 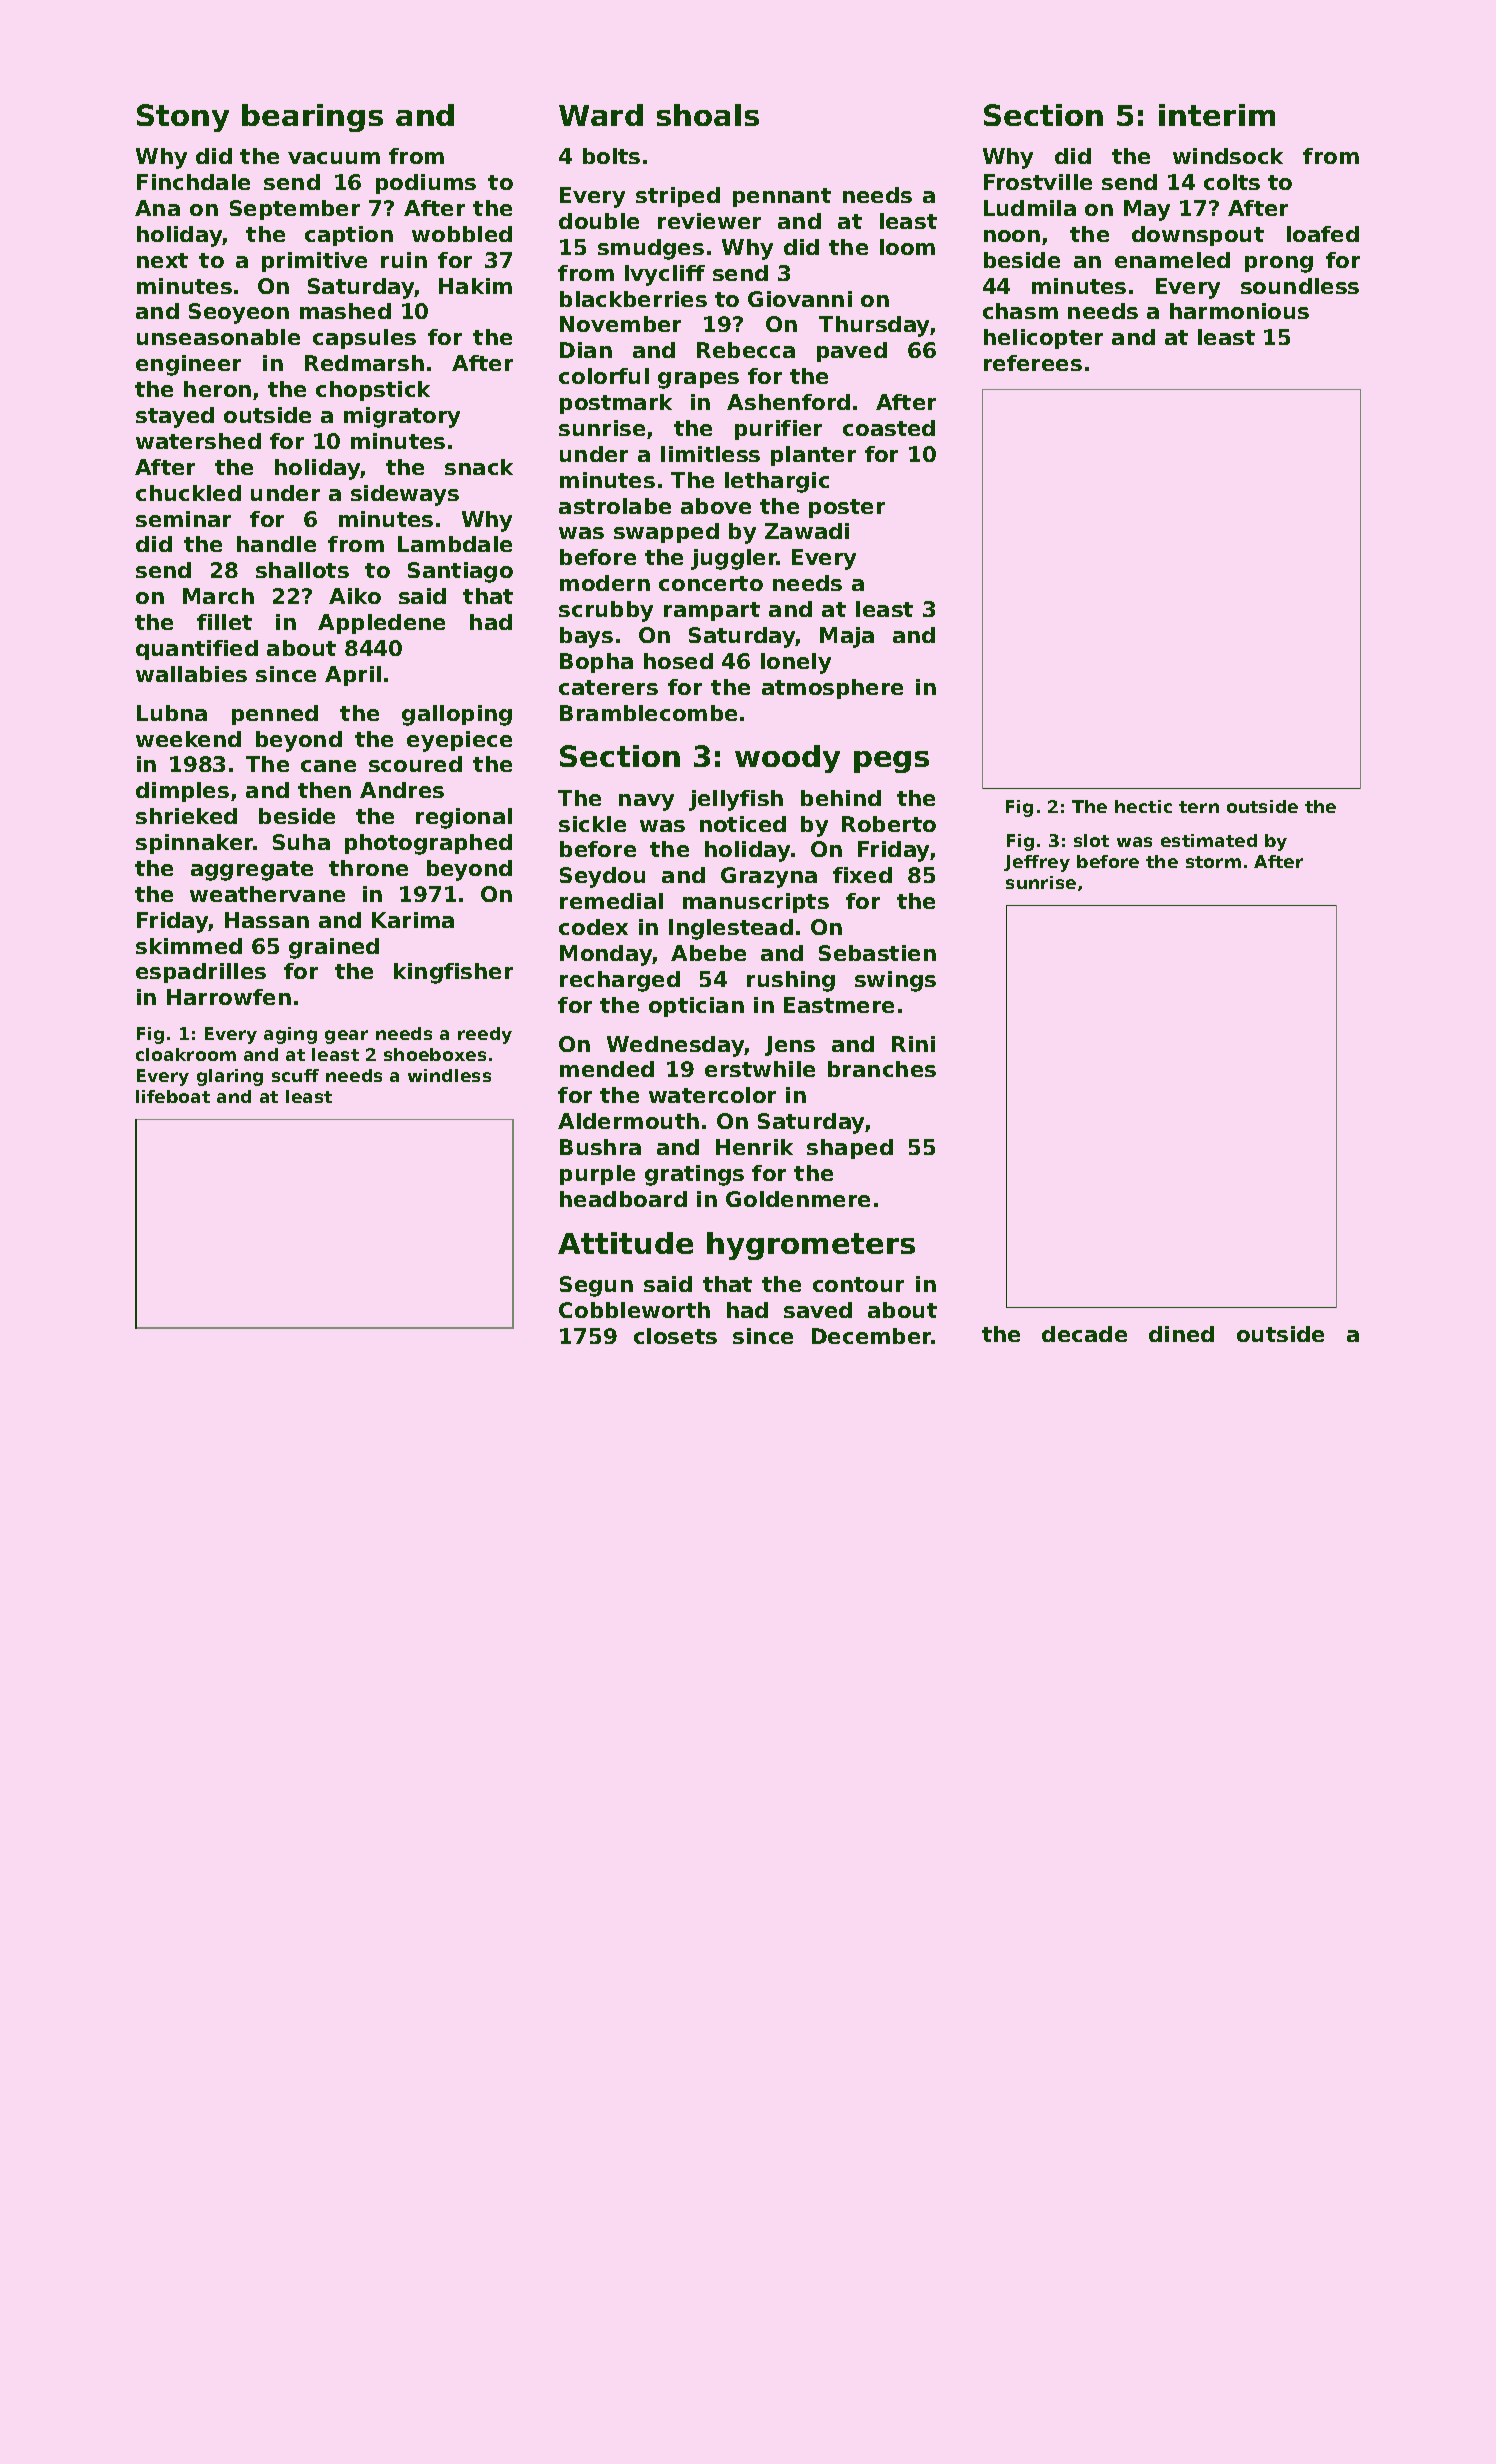 I want to click on chopstick, so click(x=373, y=391).
